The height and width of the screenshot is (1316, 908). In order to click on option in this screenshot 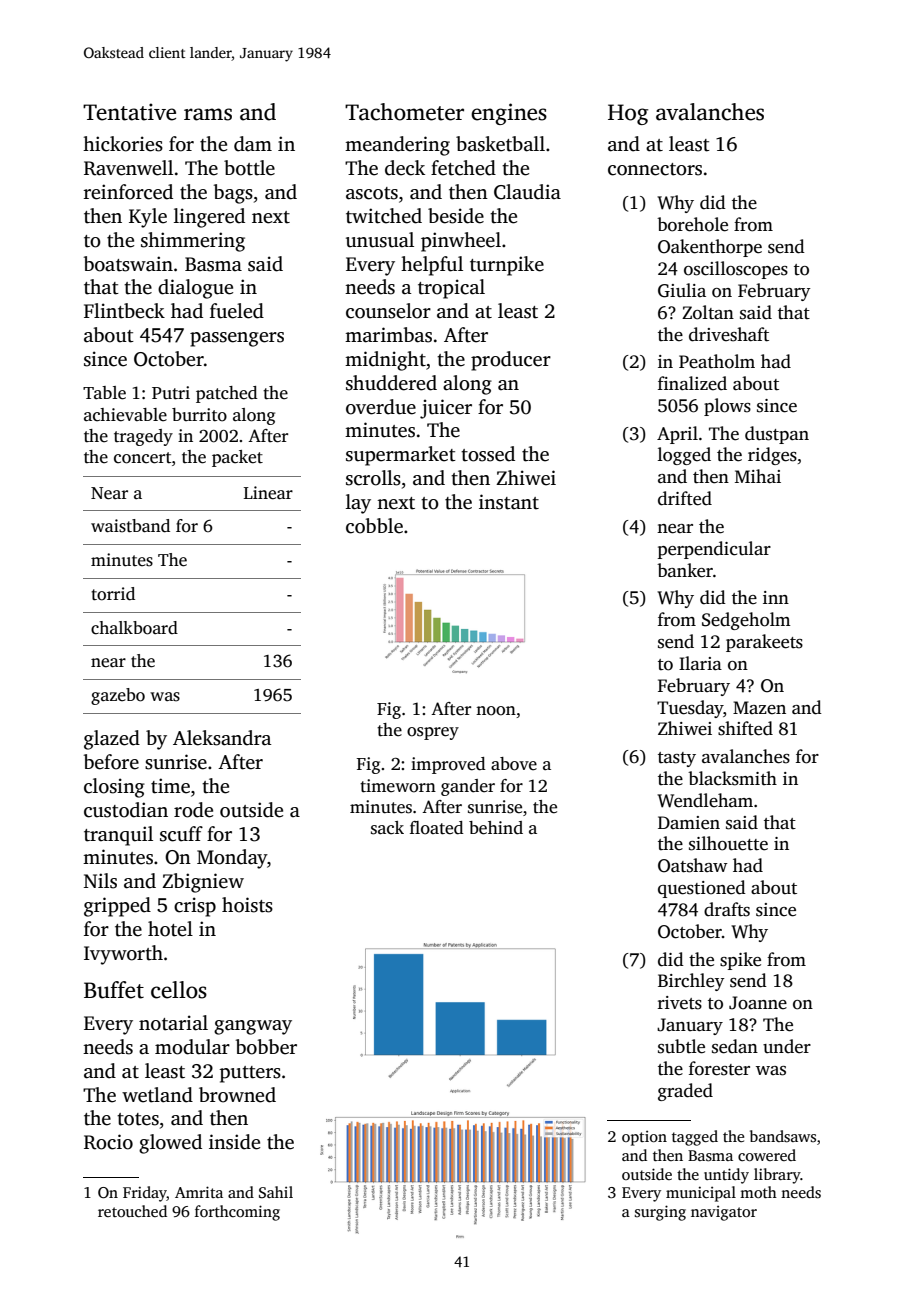, I will do `click(644, 1138)`.
